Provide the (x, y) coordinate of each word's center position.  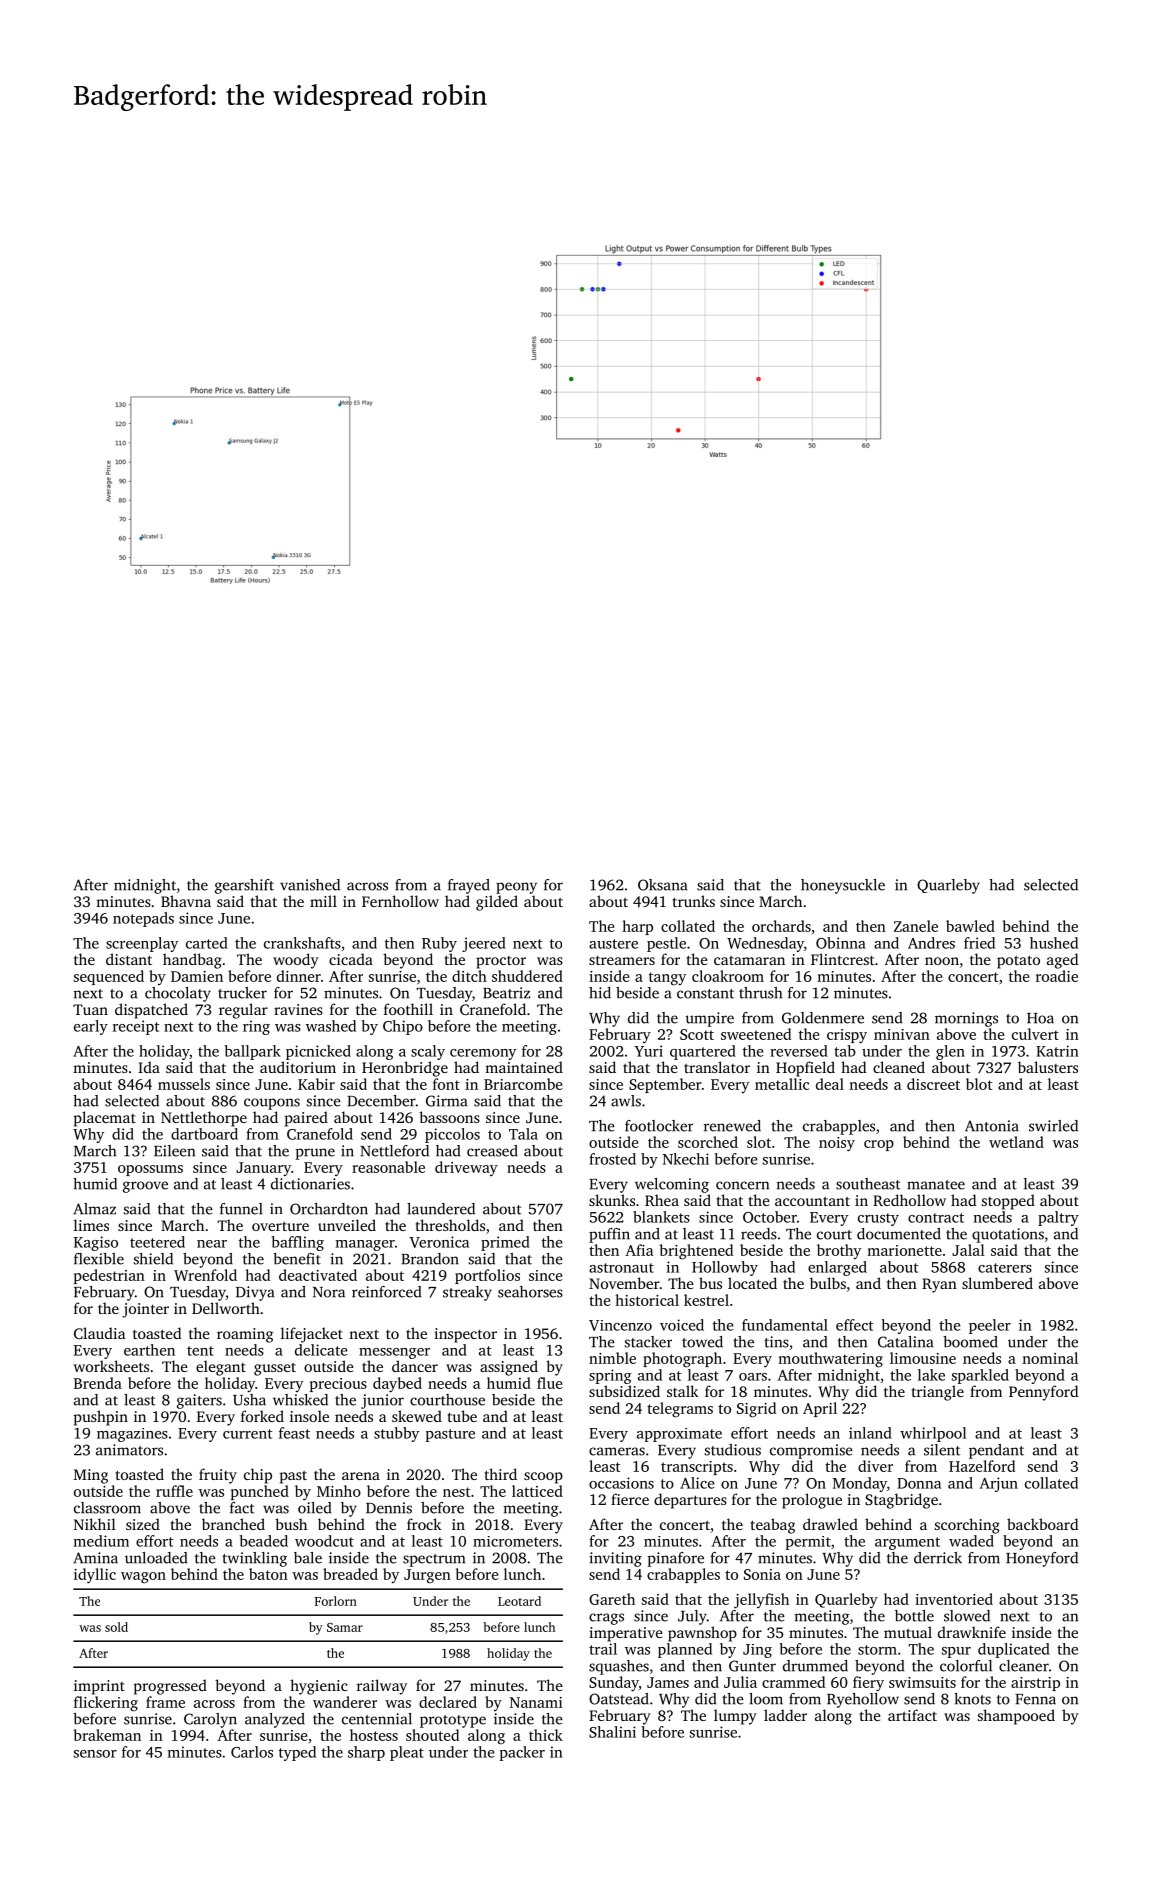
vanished (310, 885)
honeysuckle (843, 886)
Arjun (999, 1484)
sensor (95, 1754)
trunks (694, 901)
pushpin (101, 1418)
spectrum (434, 1560)
